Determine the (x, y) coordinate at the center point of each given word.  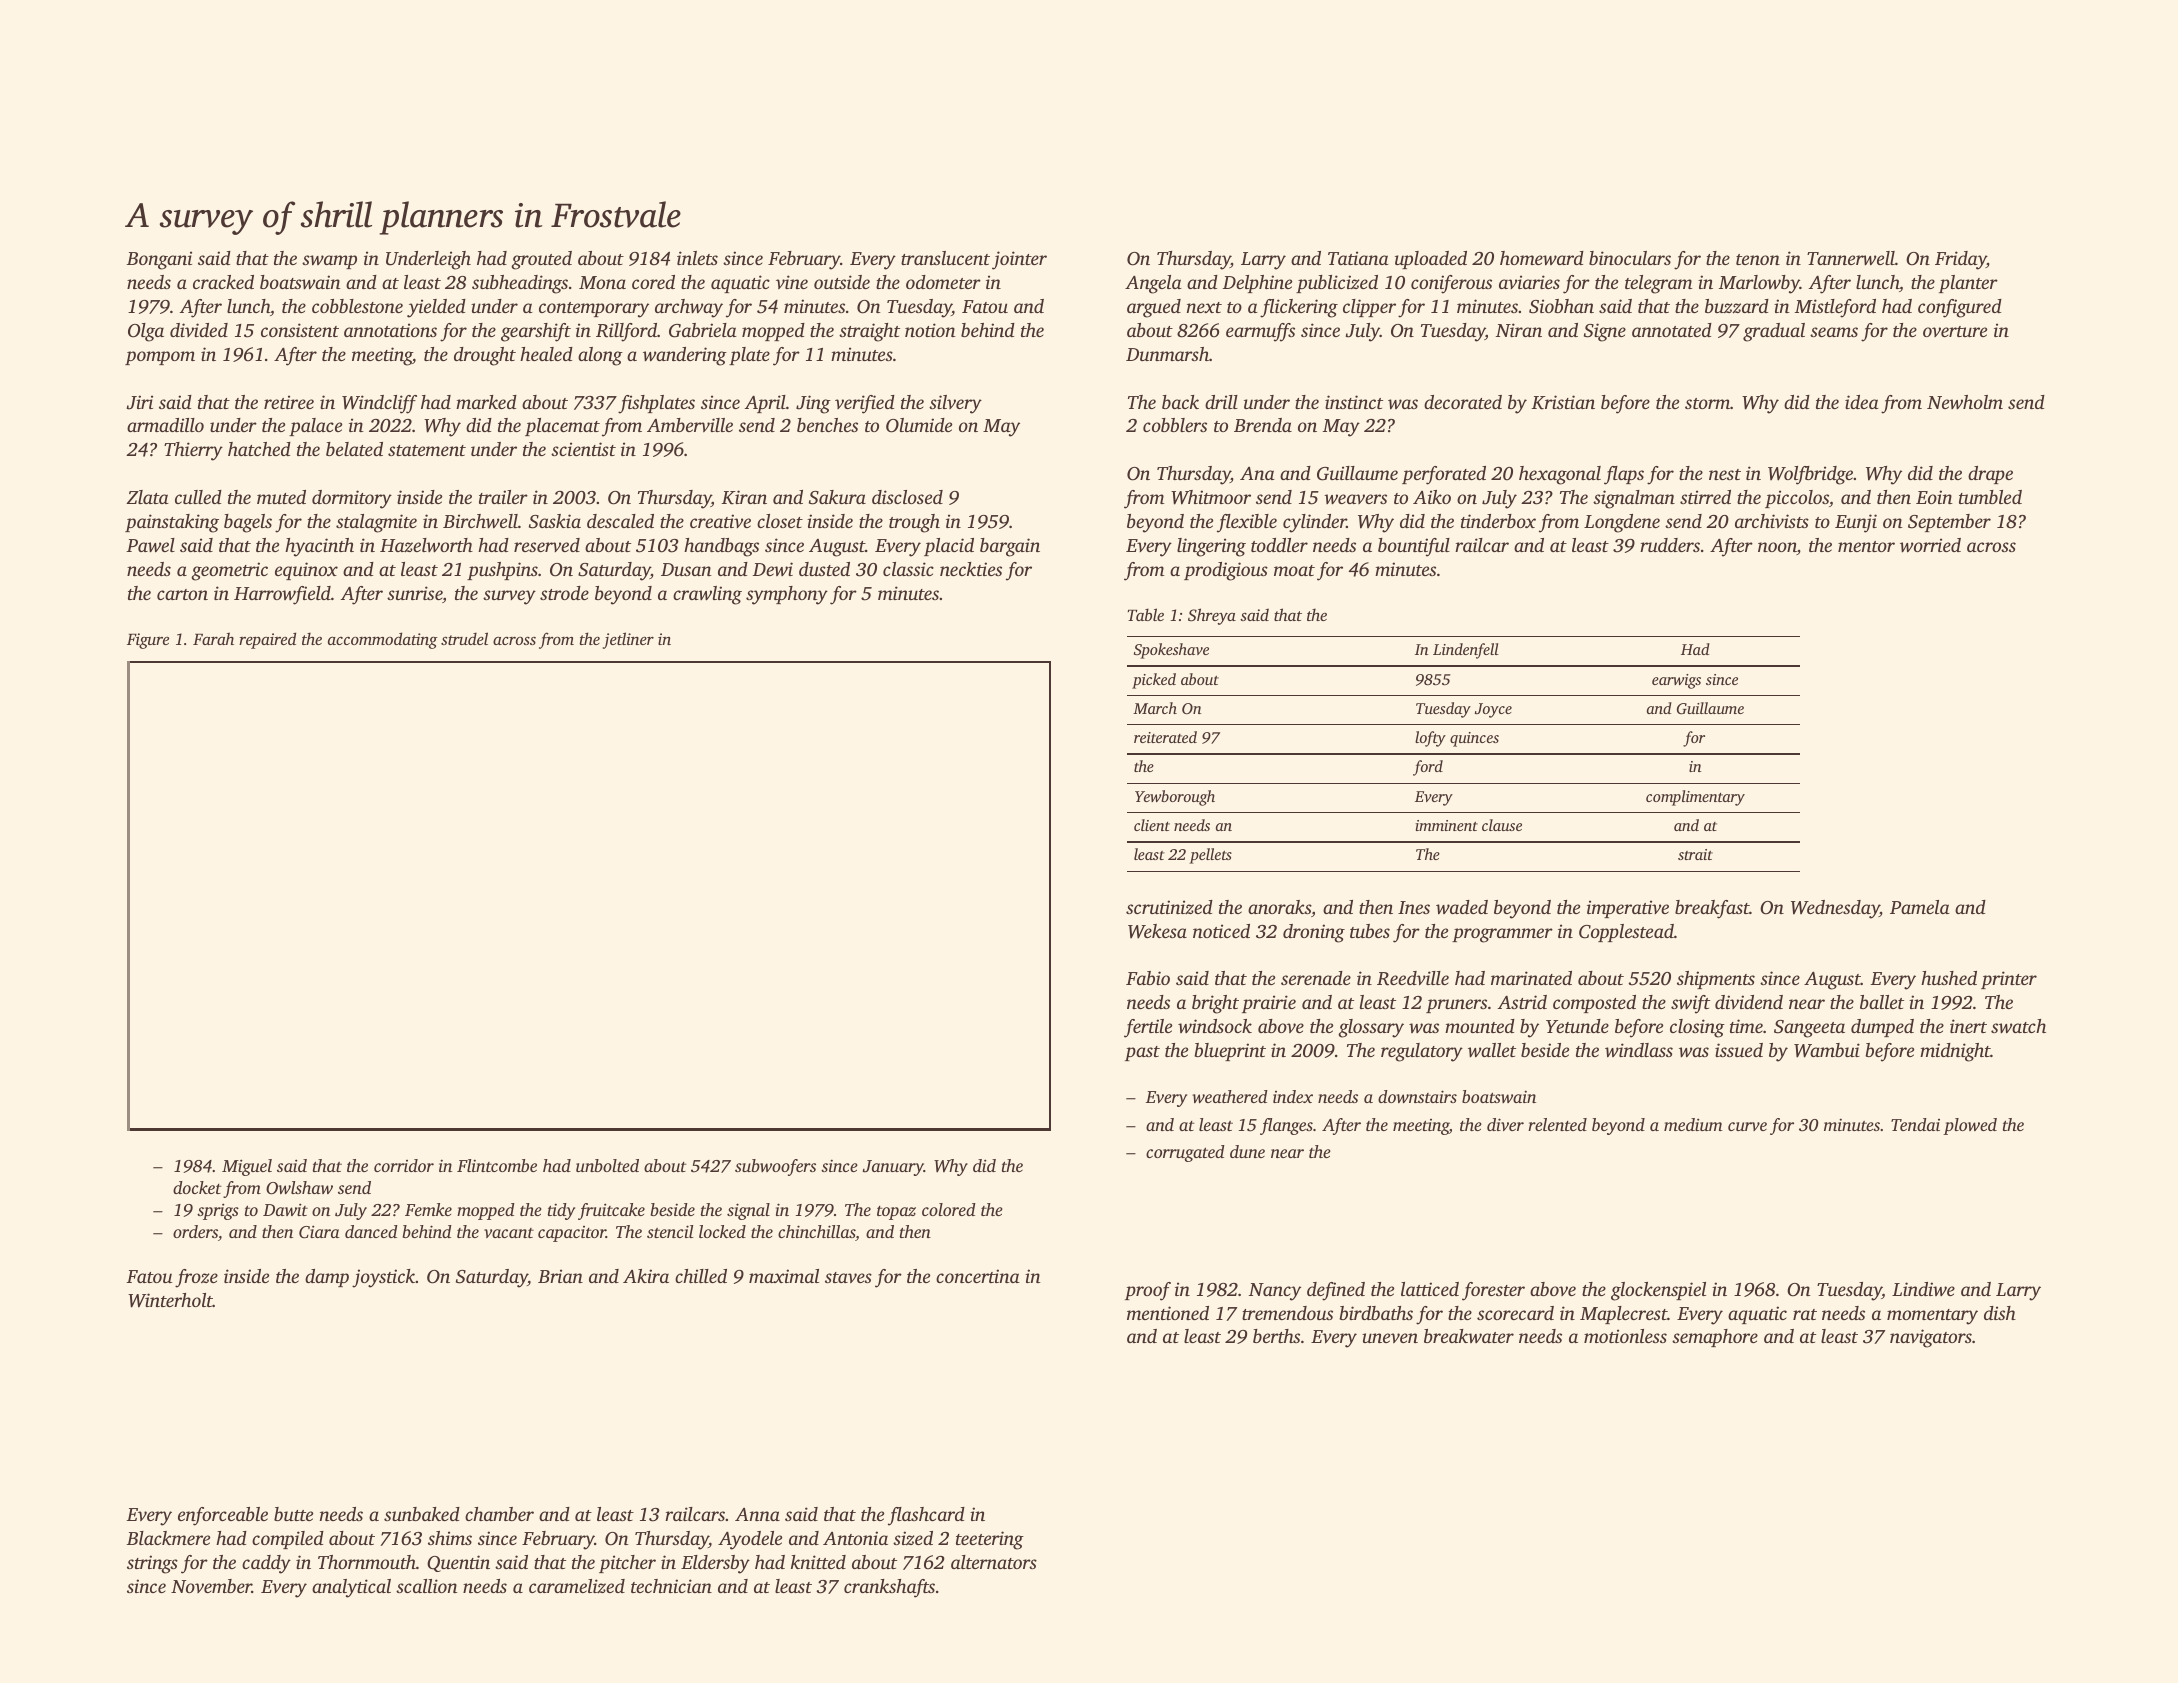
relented (1557, 1124)
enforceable (223, 1516)
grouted (541, 260)
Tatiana (1358, 258)
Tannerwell (1851, 258)
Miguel (247, 1167)
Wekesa (1157, 931)
